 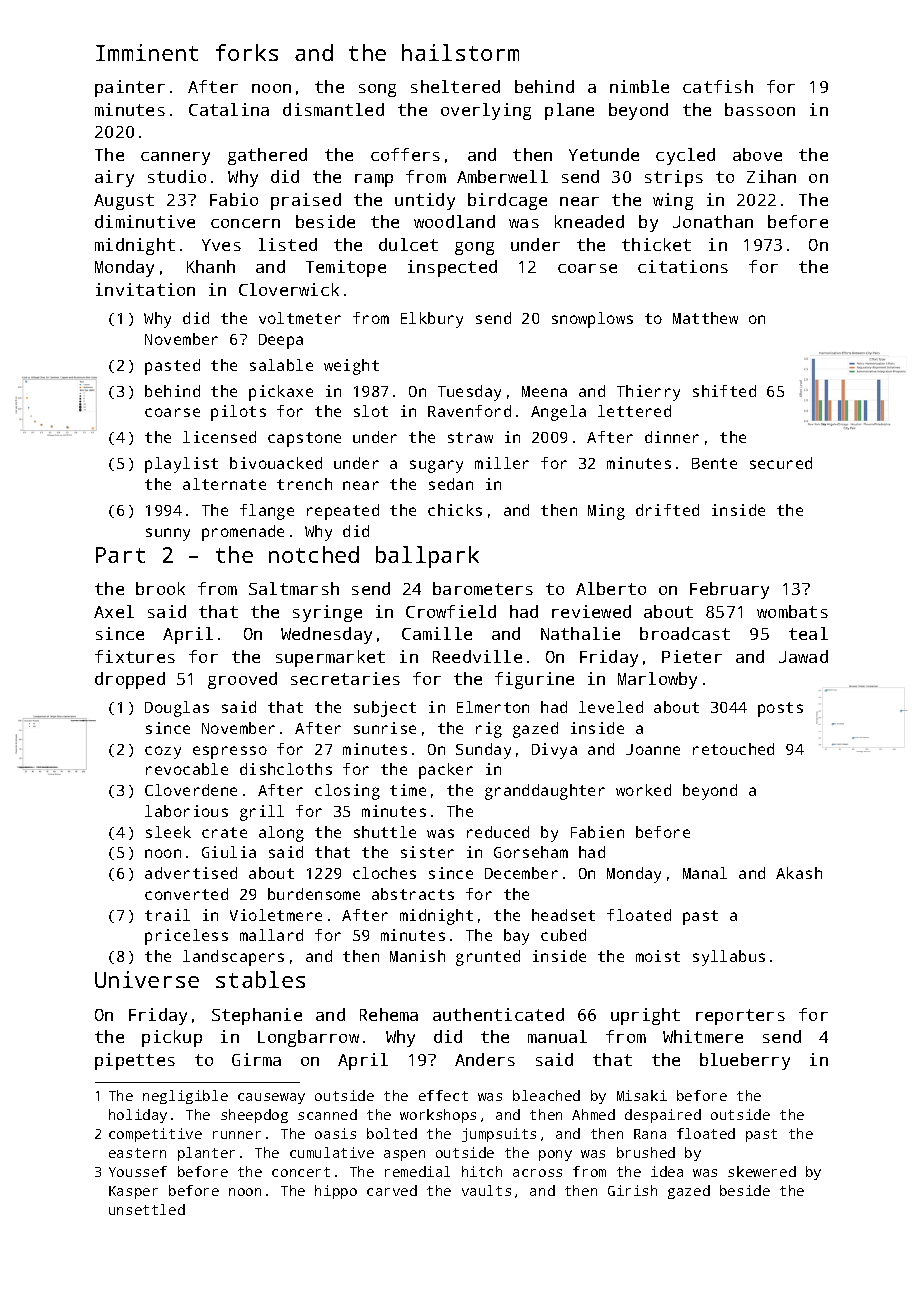 What do you see at coordinates (493, 707) in the screenshot?
I see `Elmerton` at bounding box center [493, 707].
